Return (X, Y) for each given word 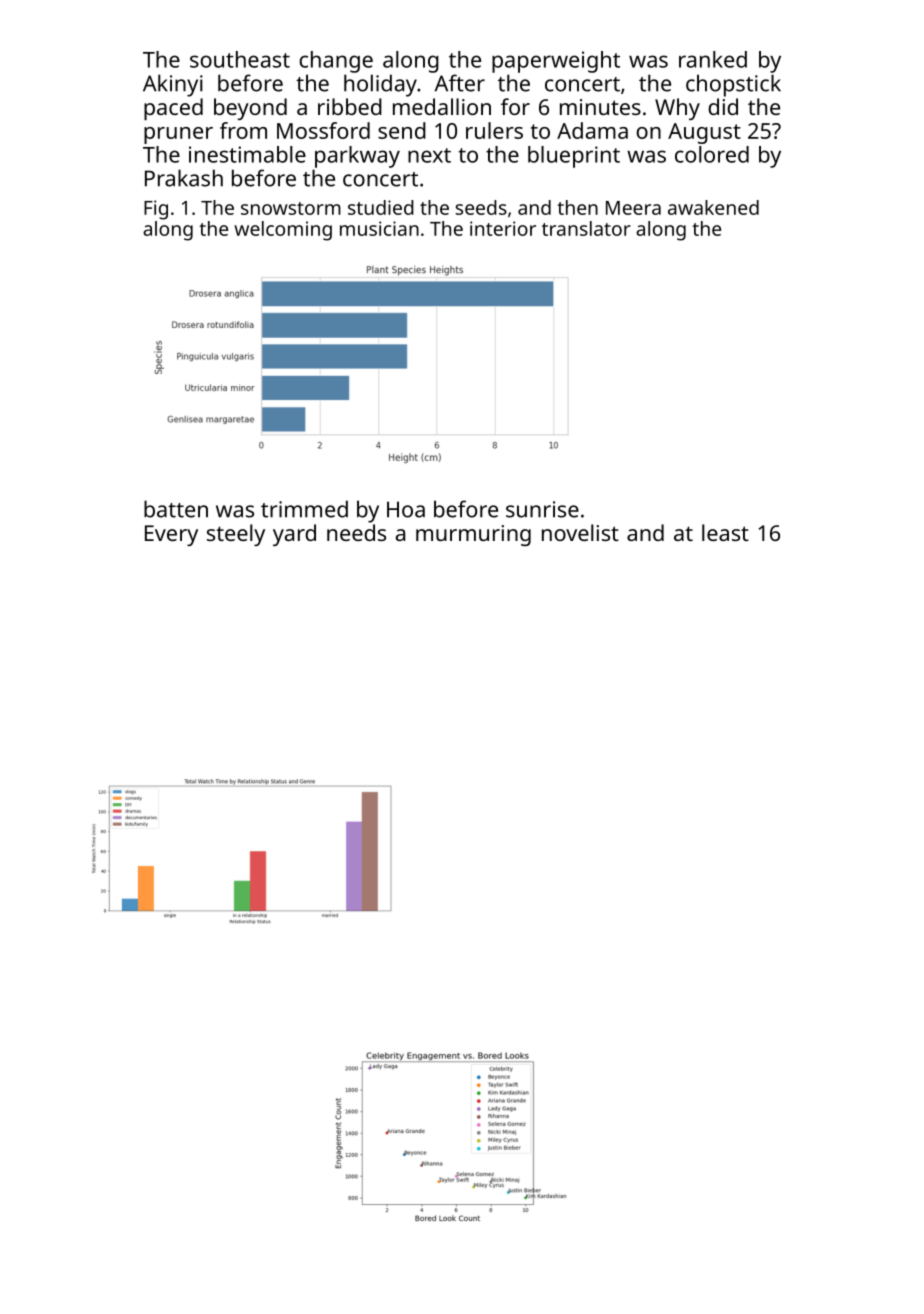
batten (176, 509)
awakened (713, 207)
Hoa (406, 509)
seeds (481, 207)
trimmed (304, 509)
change (336, 62)
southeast (240, 59)
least (725, 532)
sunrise (542, 509)
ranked (713, 59)
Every (171, 535)
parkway (357, 157)
